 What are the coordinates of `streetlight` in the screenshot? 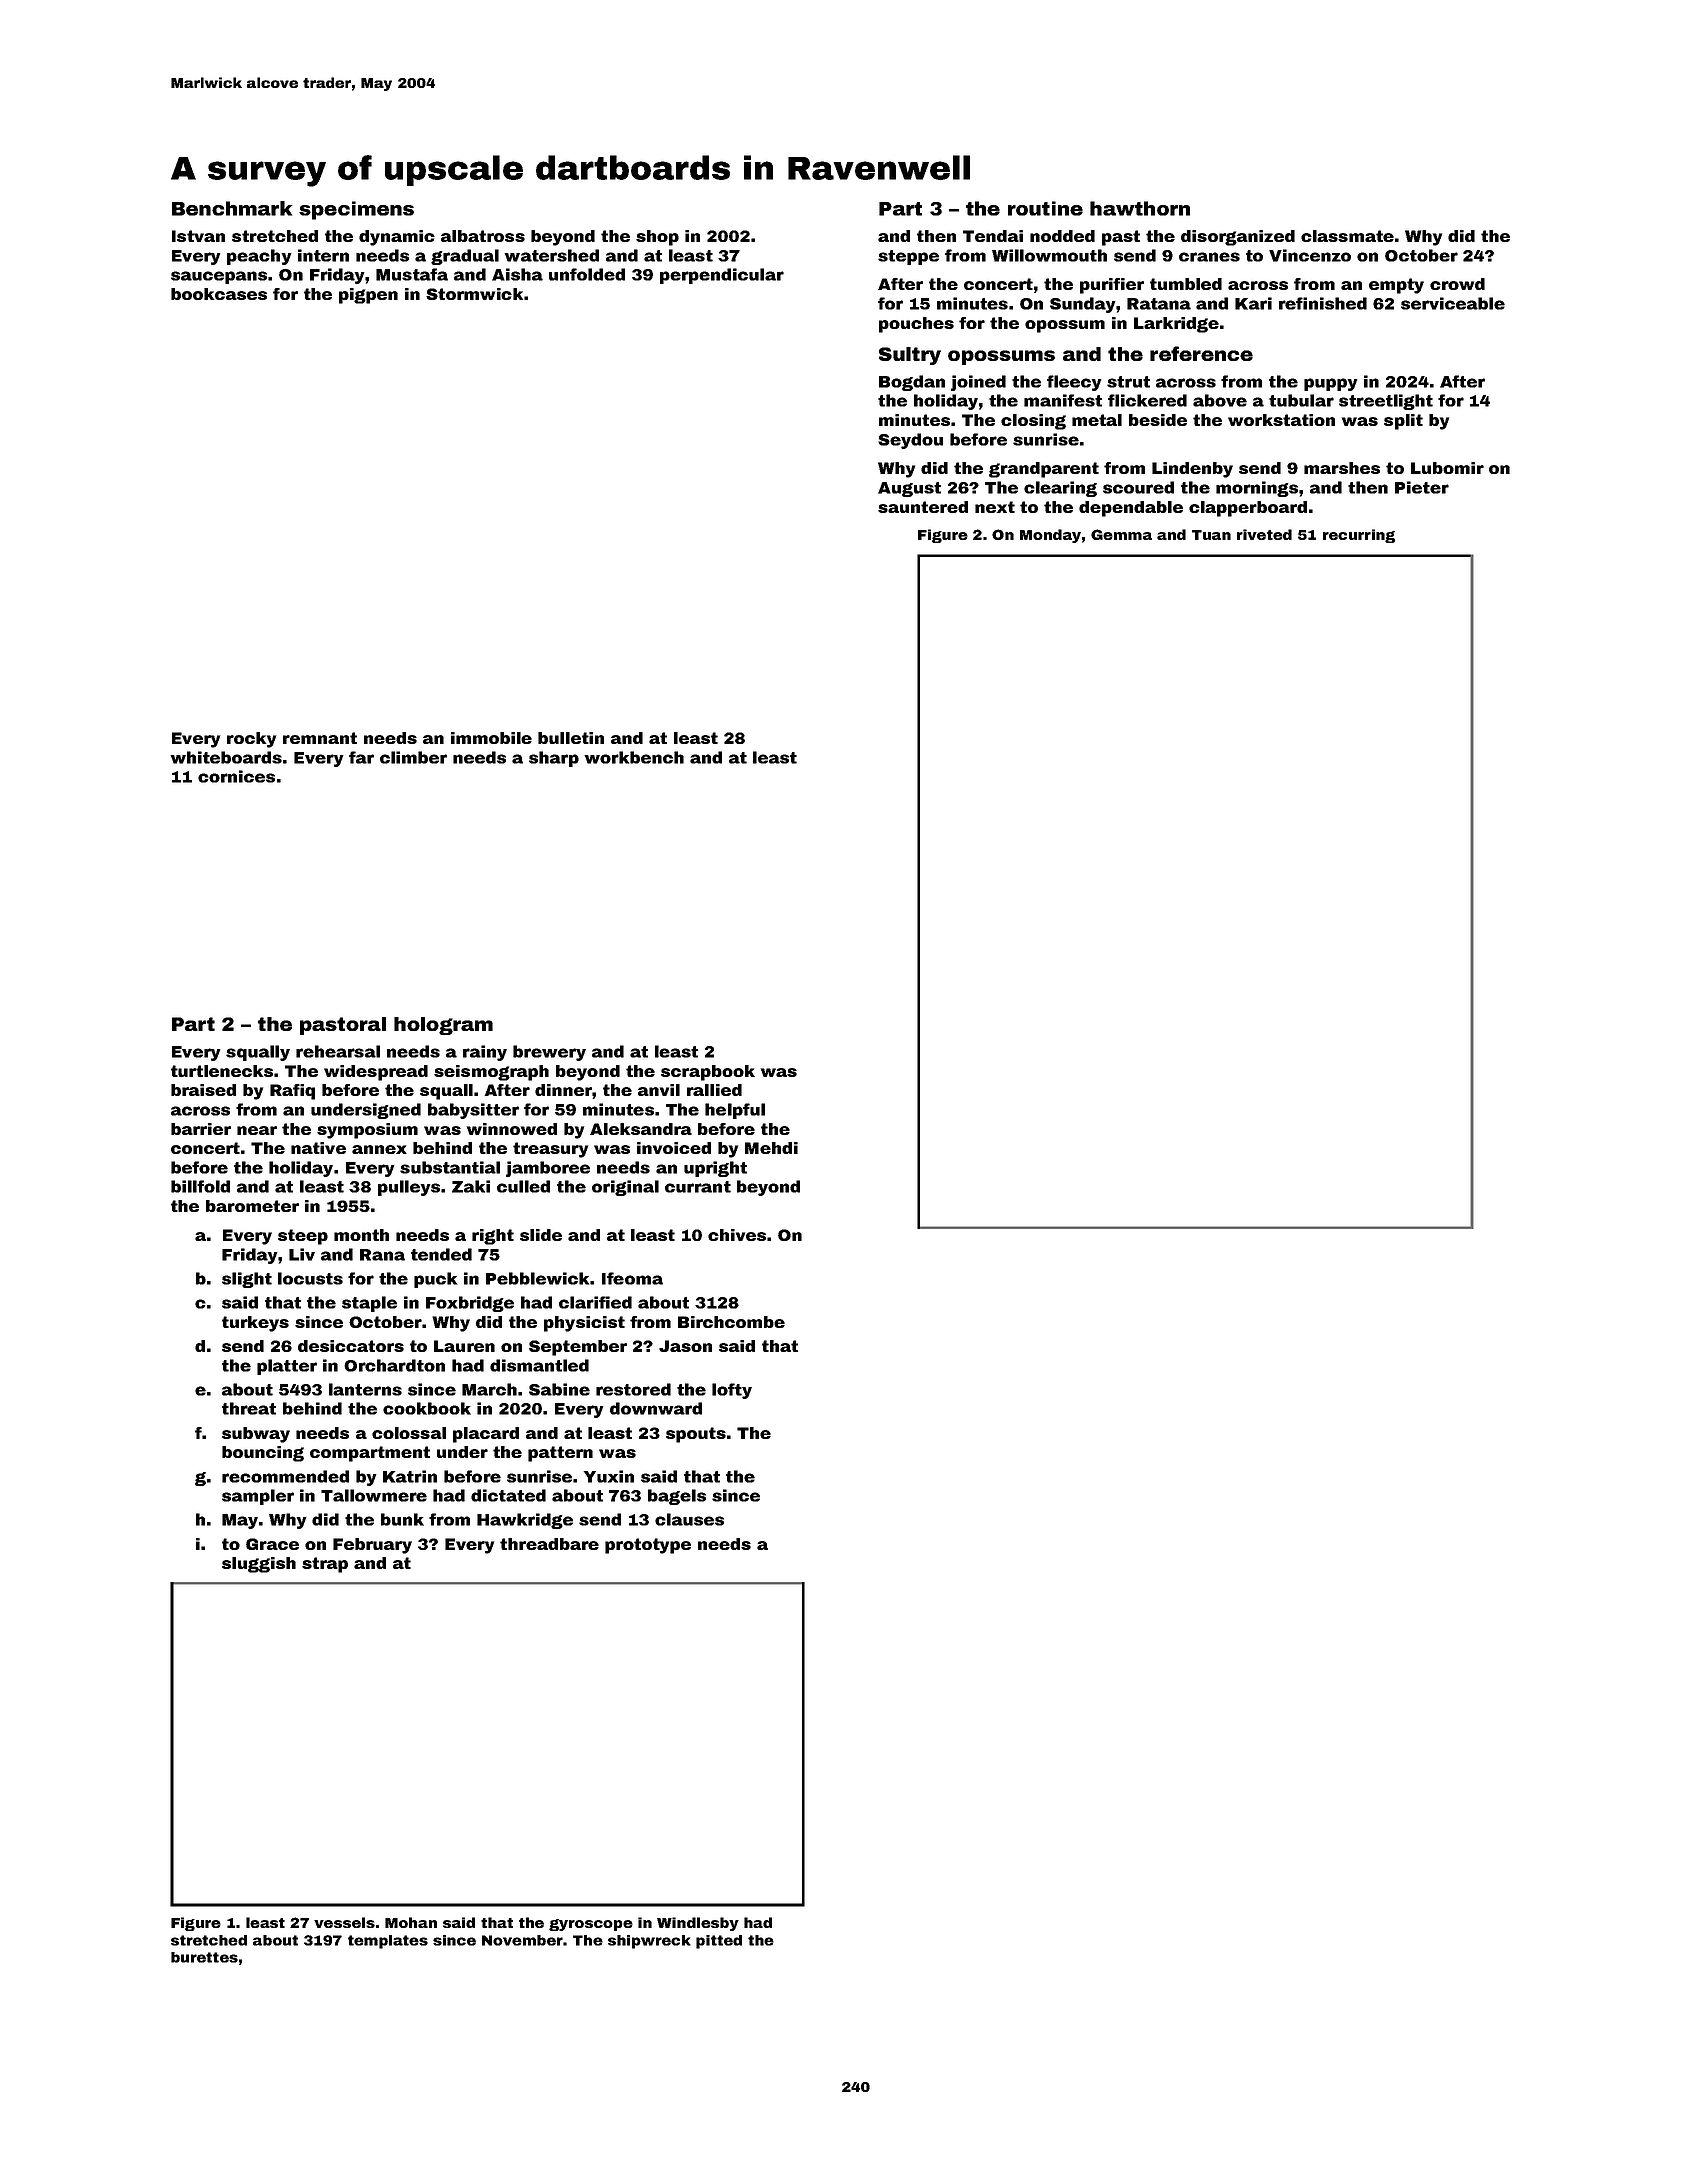 It's located at (1386, 402).
